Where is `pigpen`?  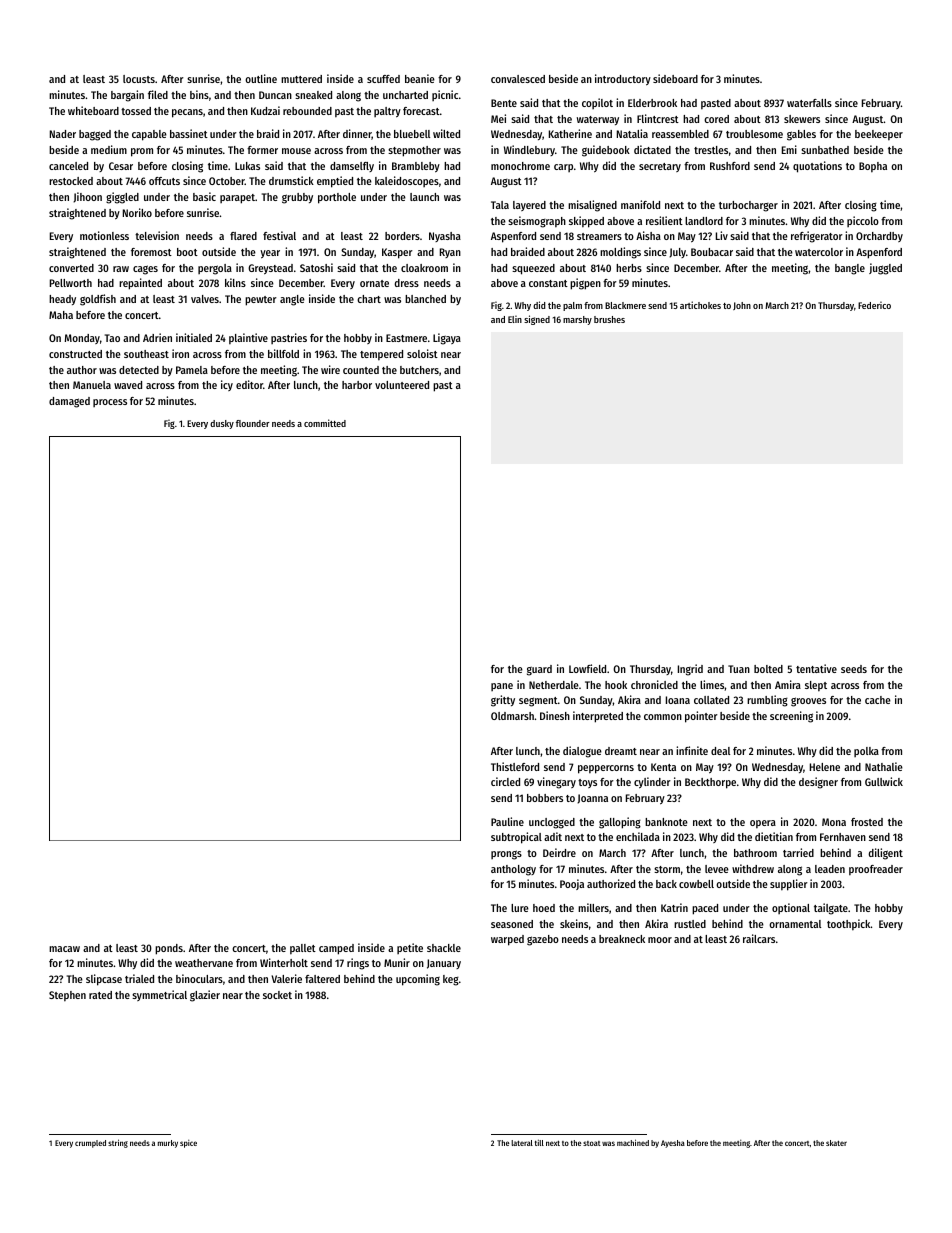
pigpen is located at coordinates (585, 284).
